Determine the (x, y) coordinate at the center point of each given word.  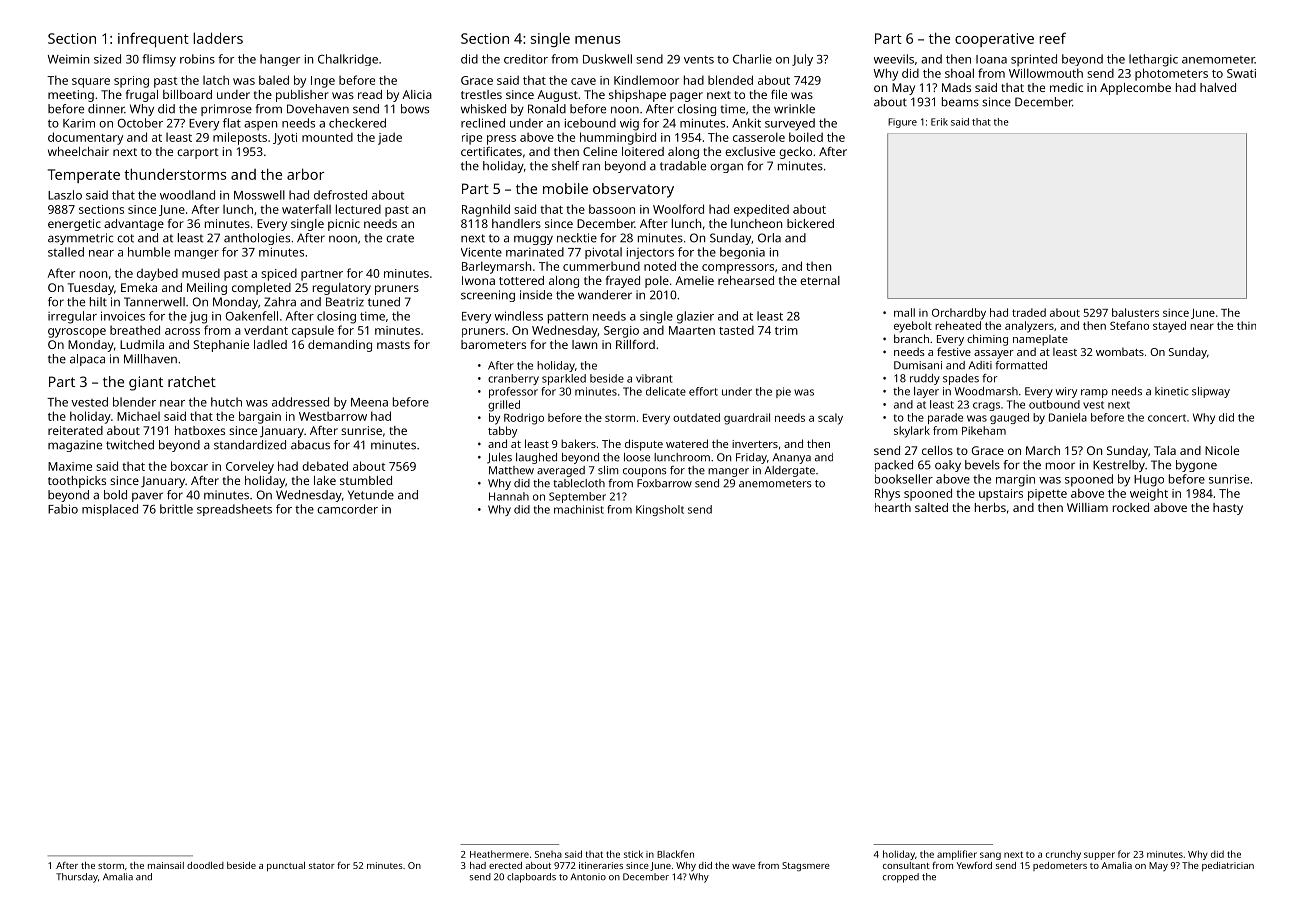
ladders (218, 38)
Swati (1241, 73)
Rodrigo (524, 419)
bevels (982, 465)
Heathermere (499, 854)
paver (147, 497)
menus (598, 40)
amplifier (957, 855)
